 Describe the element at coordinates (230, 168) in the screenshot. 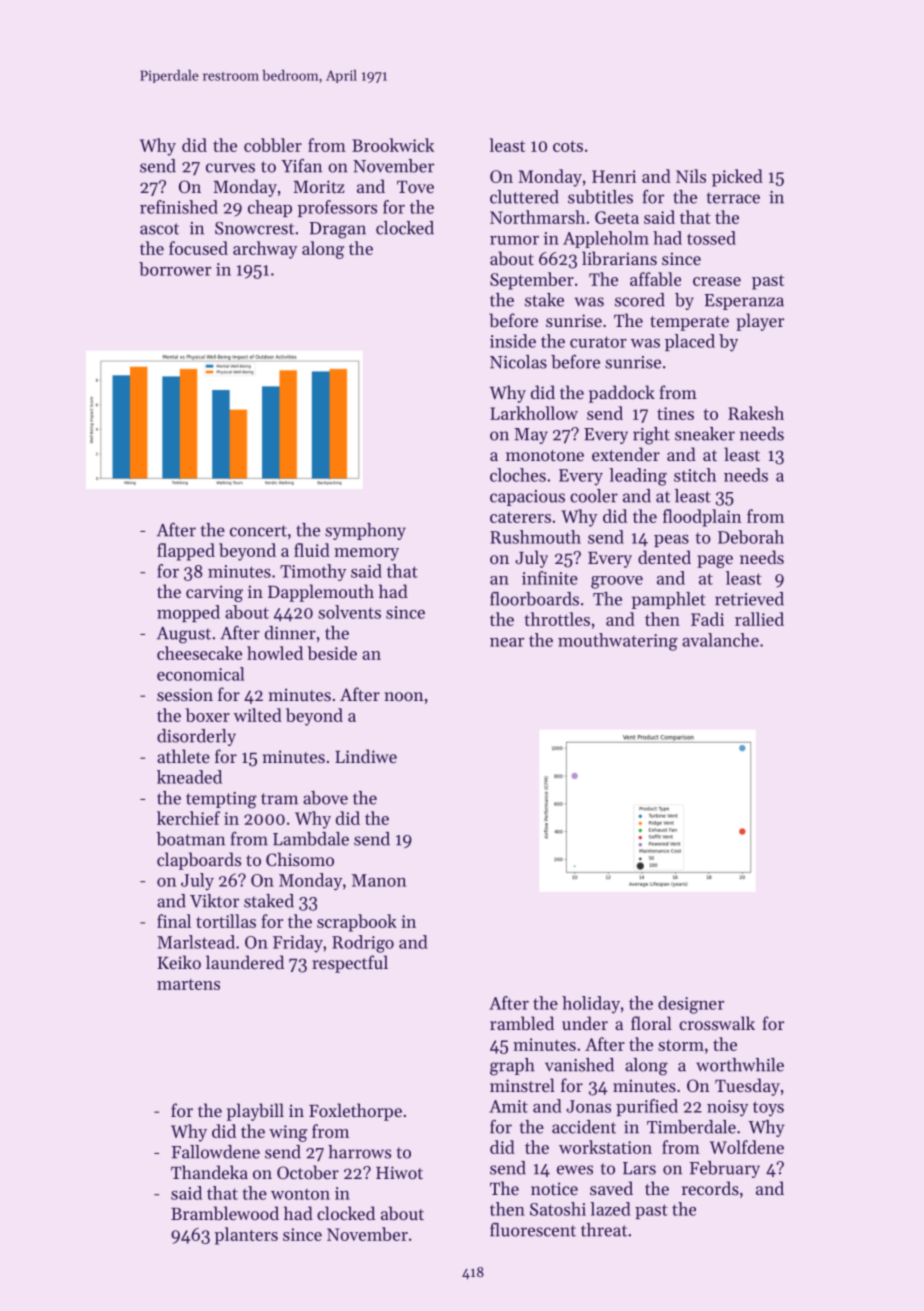

I see `curves` at that location.
